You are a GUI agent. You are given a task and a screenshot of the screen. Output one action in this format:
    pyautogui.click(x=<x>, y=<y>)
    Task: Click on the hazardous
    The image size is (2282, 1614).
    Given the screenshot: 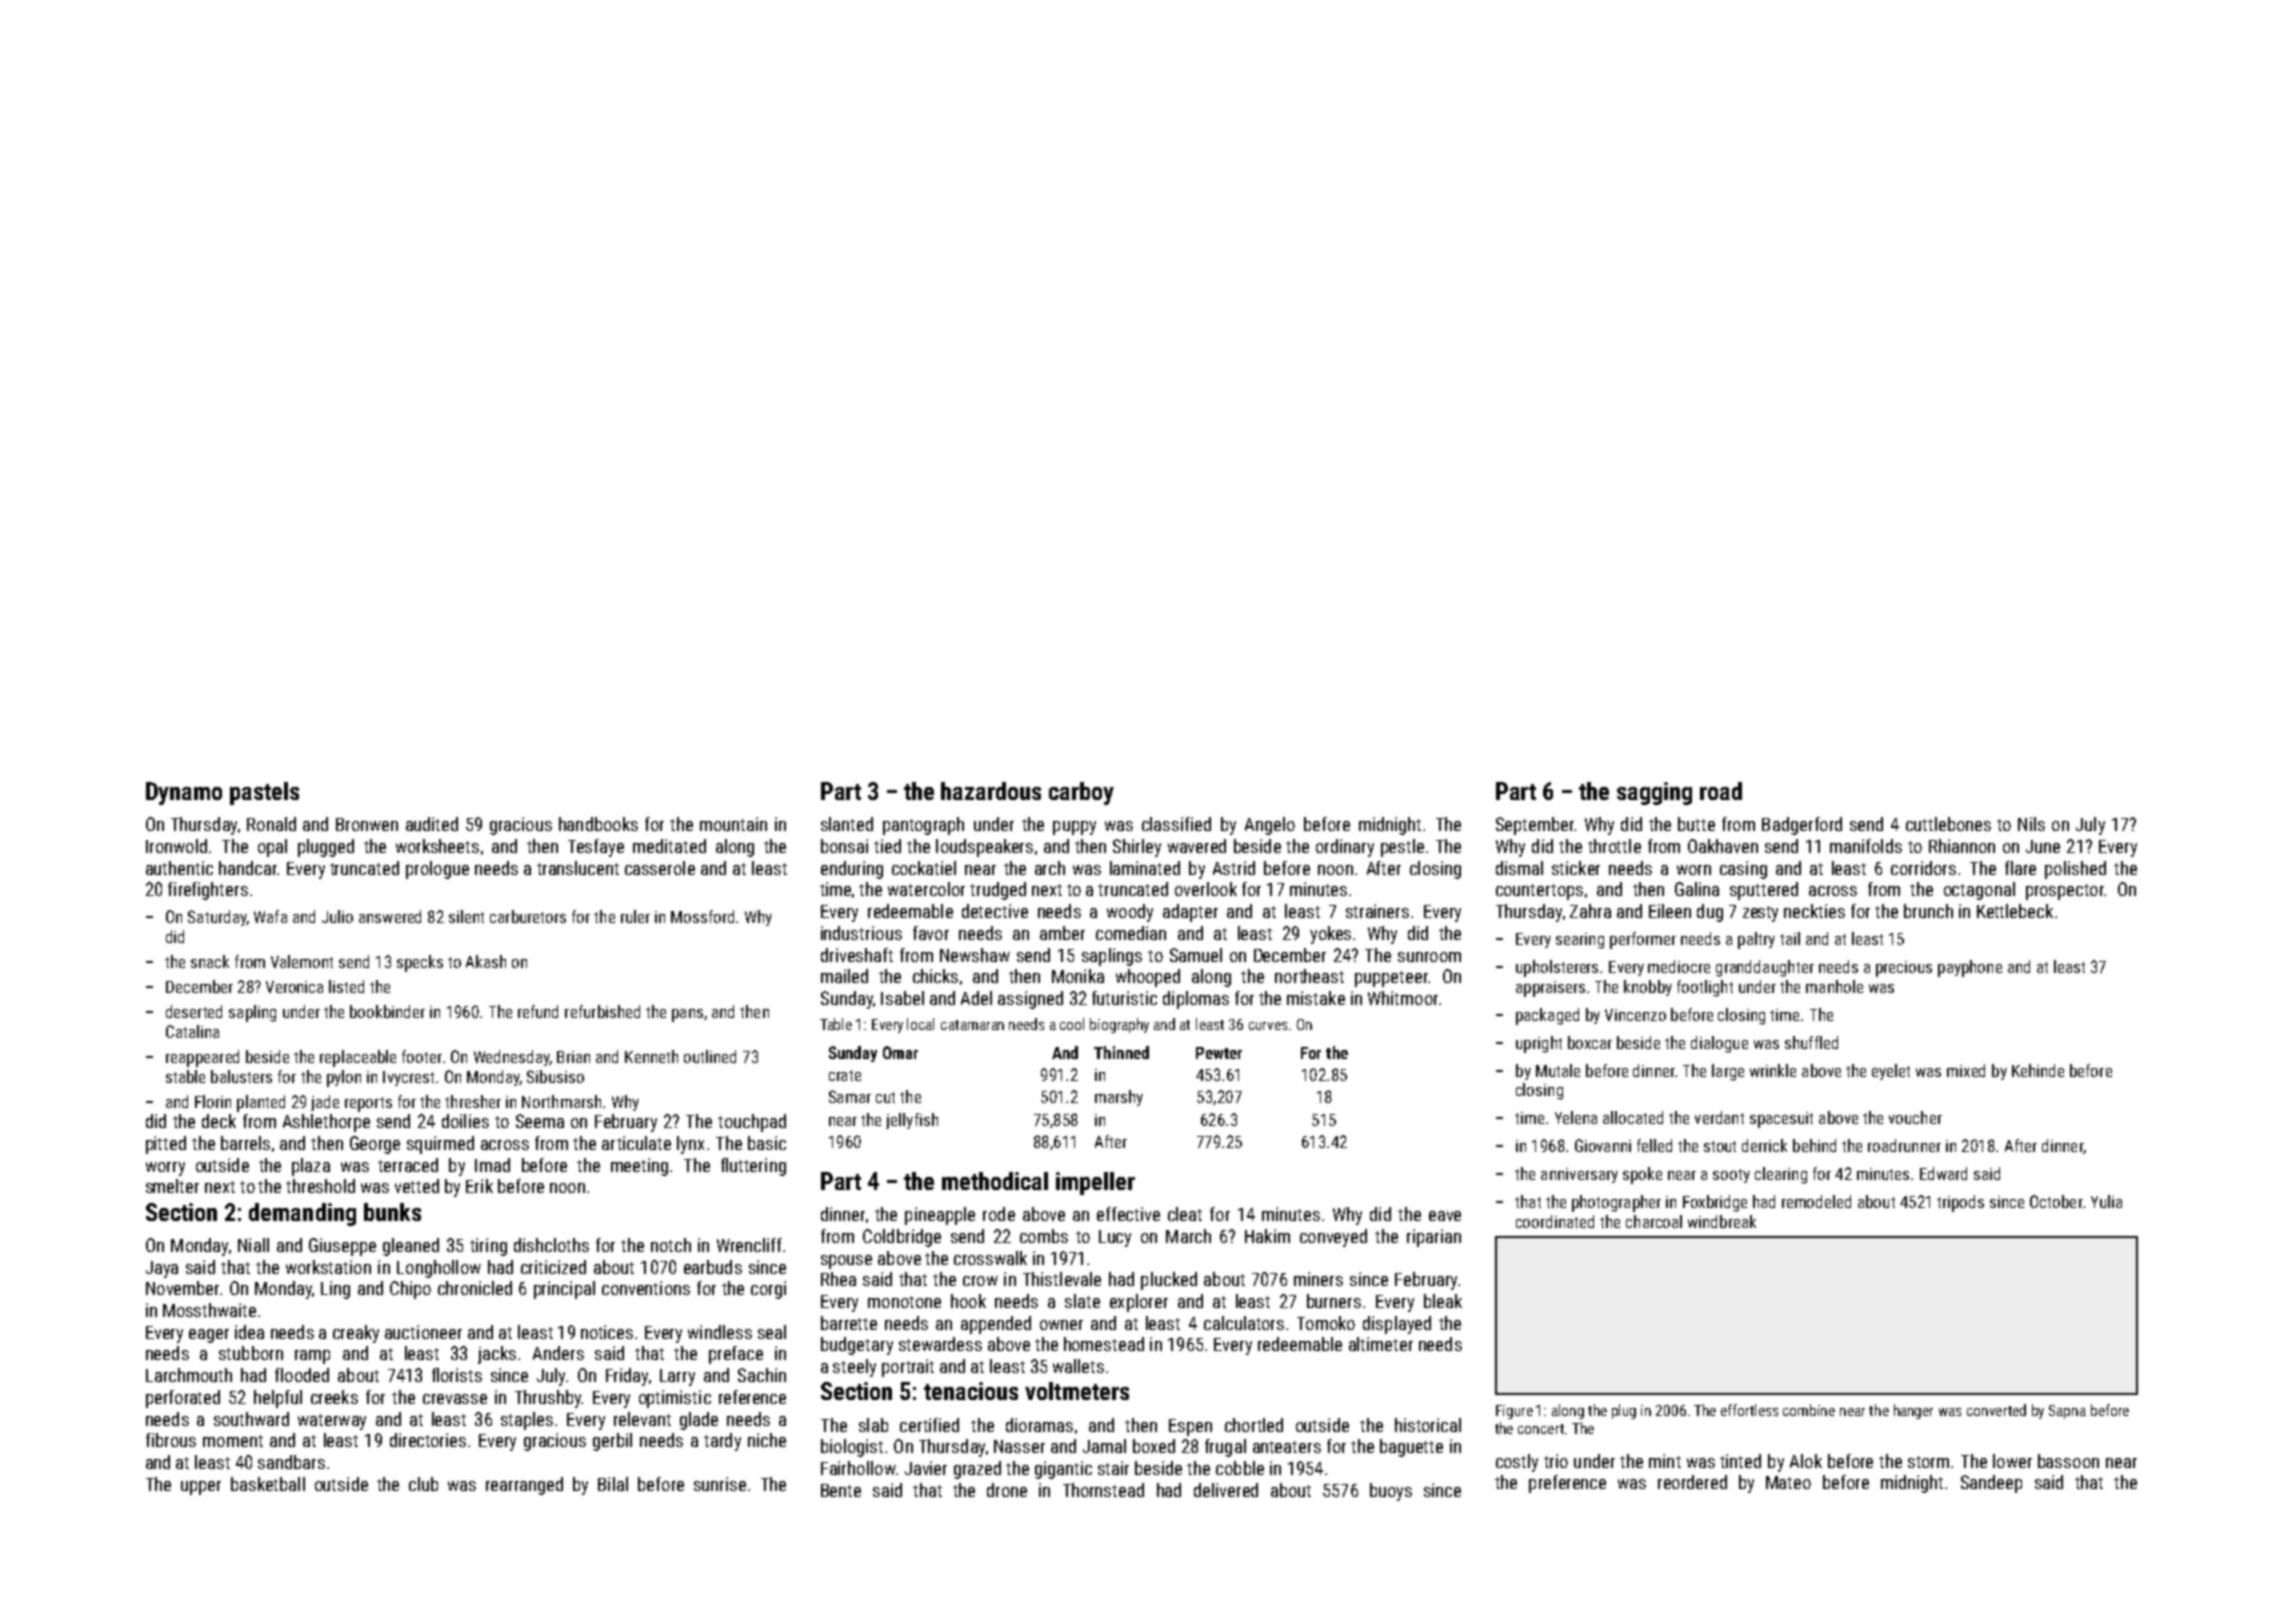 What is the action you would take?
    pyautogui.click(x=991, y=791)
